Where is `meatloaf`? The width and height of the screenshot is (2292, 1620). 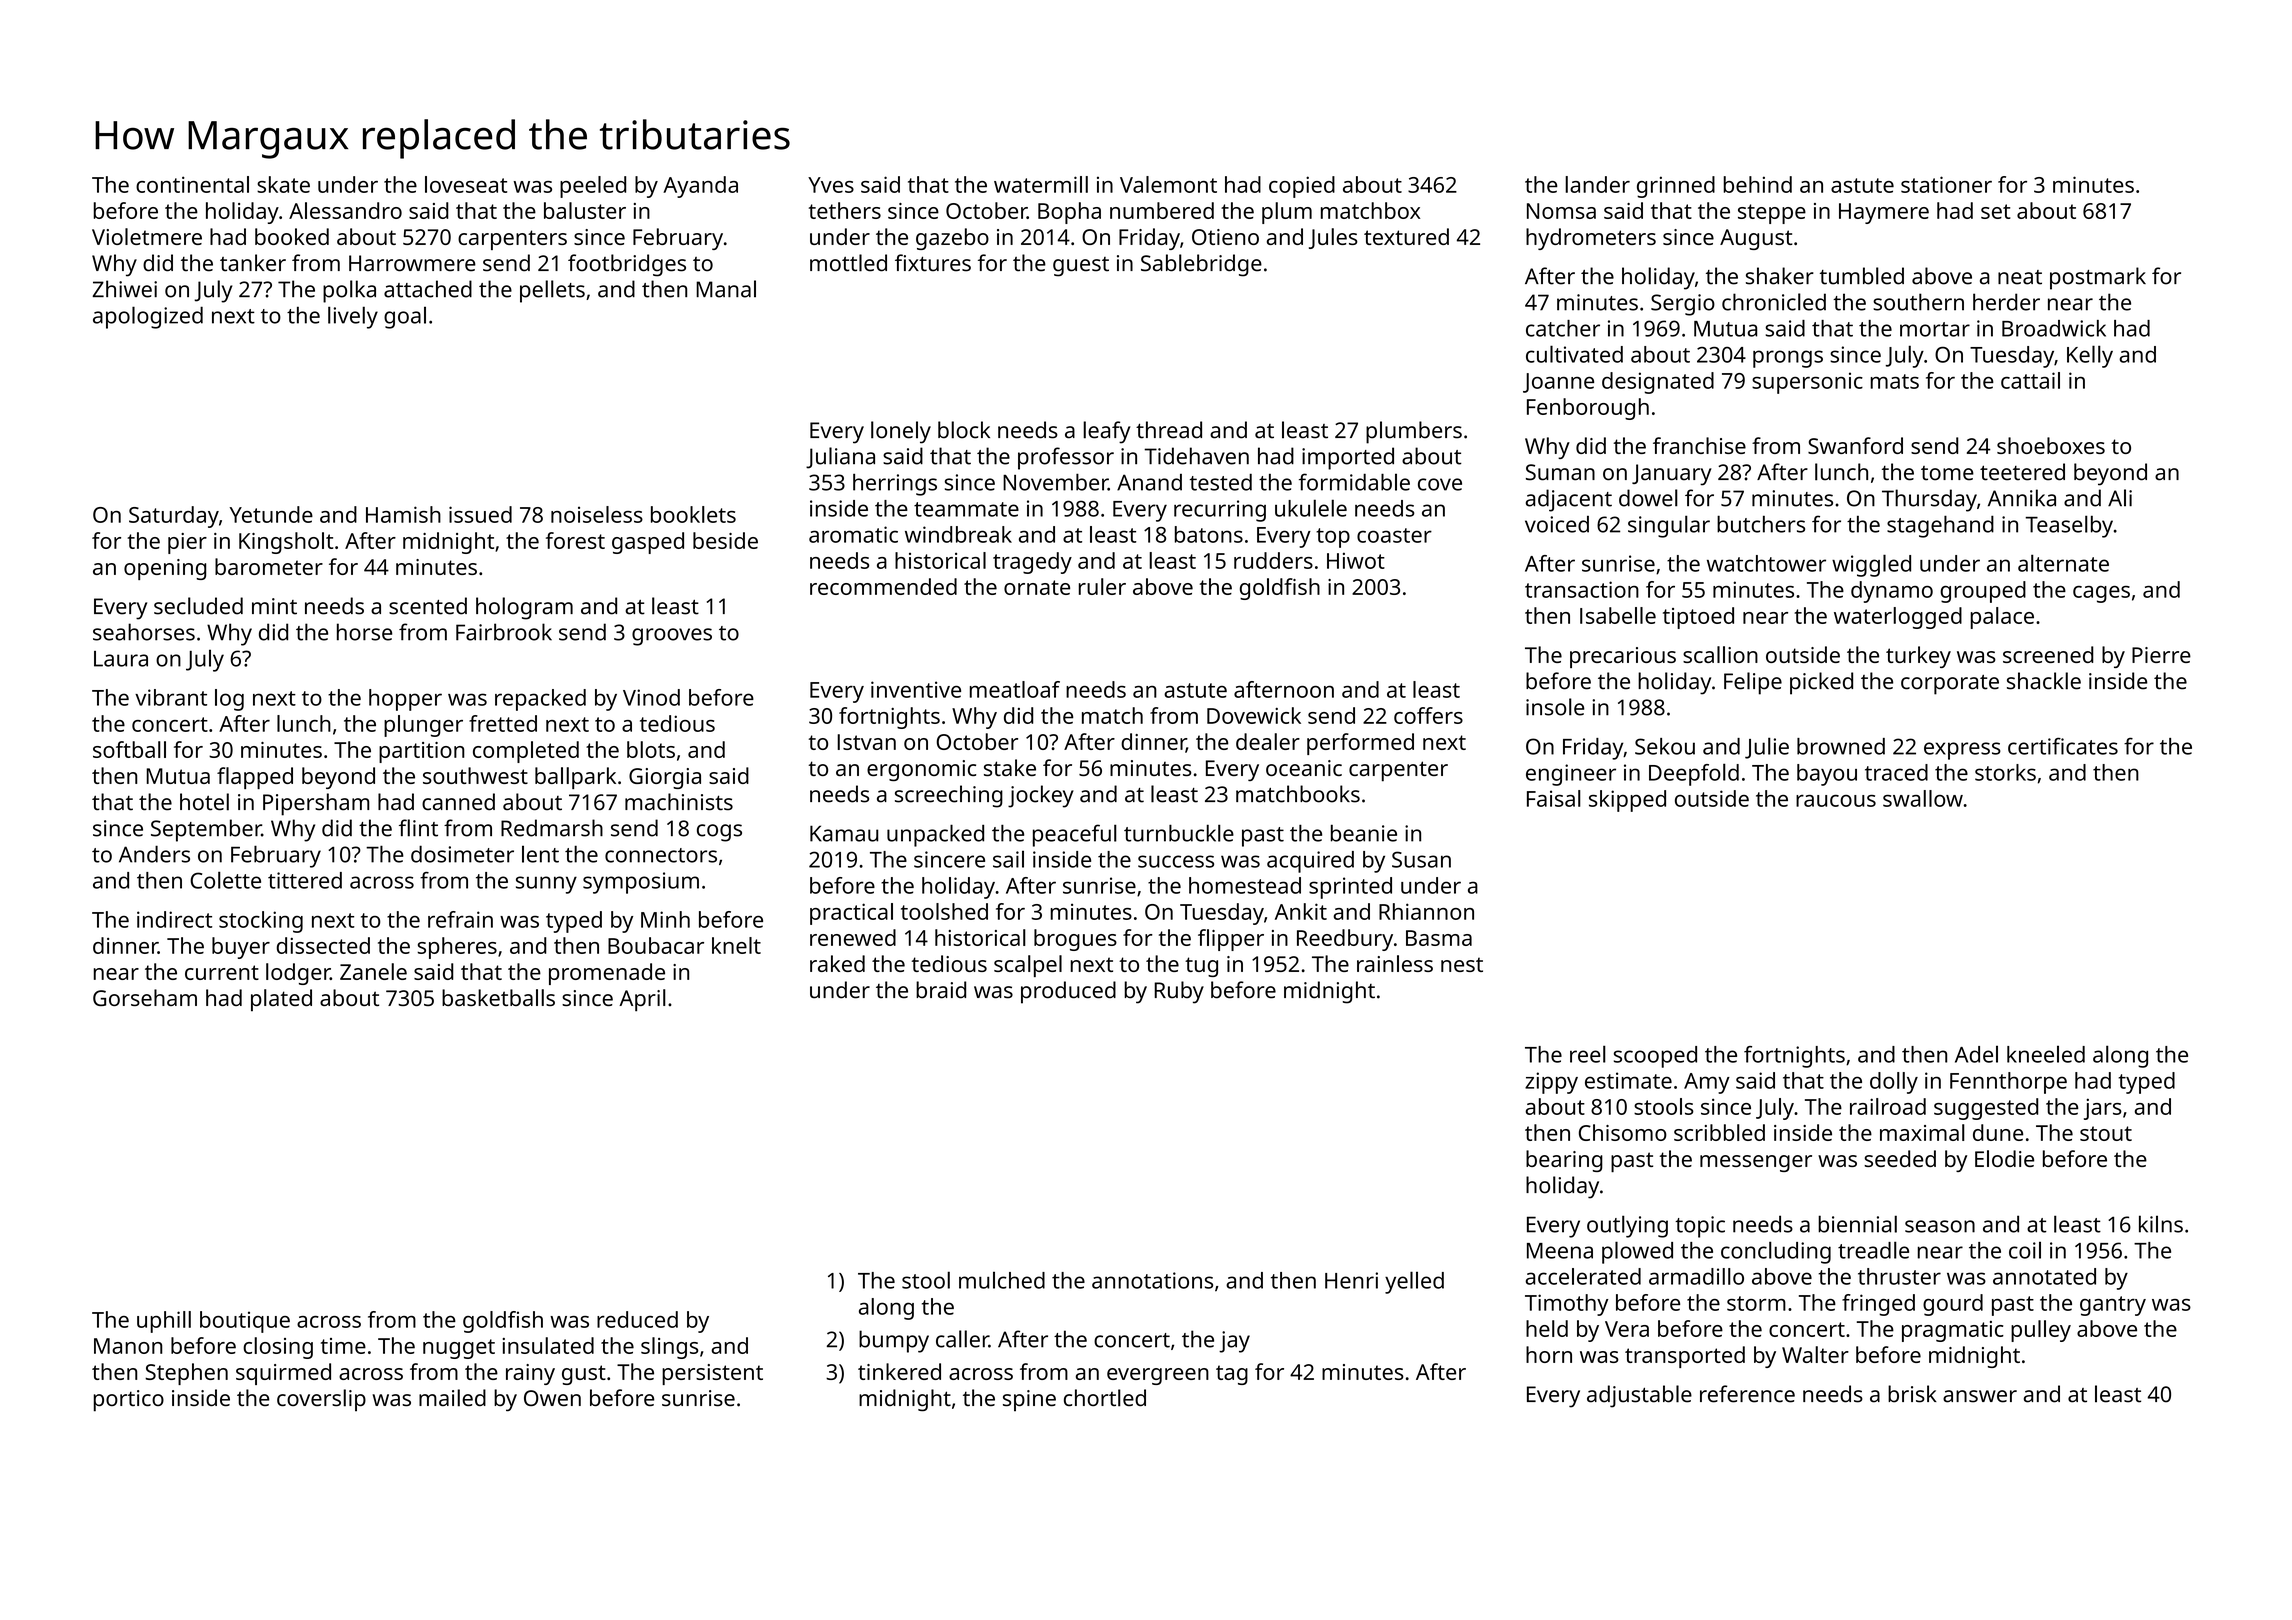
meatloaf is located at coordinates (1015, 689).
